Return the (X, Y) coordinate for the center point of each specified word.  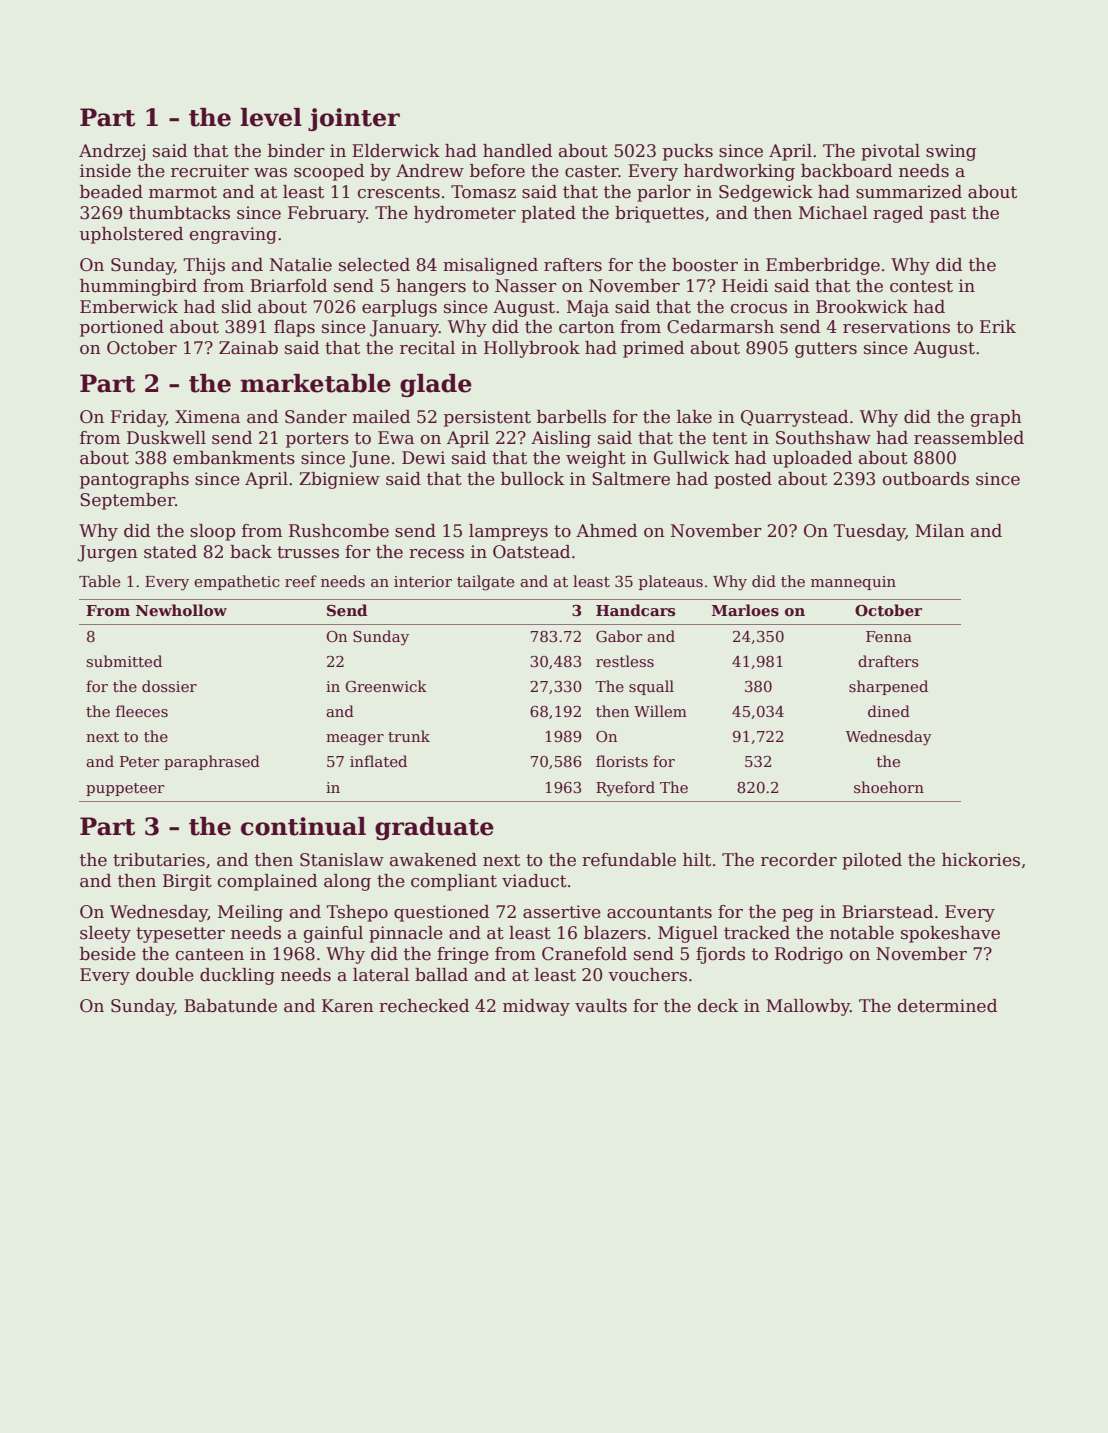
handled (517, 151)
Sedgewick (766, 193)
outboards (926, 479)
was (270, 173)
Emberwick (129, 307)
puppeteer (125, 789)
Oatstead (531, 552)
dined (889, 711)
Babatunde (230, 1006)
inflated (378, 761)
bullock (532, 479)
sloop (212, 532)
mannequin (853, 583)
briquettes (659, 214)
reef (301, 581)
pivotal (890, 152)
